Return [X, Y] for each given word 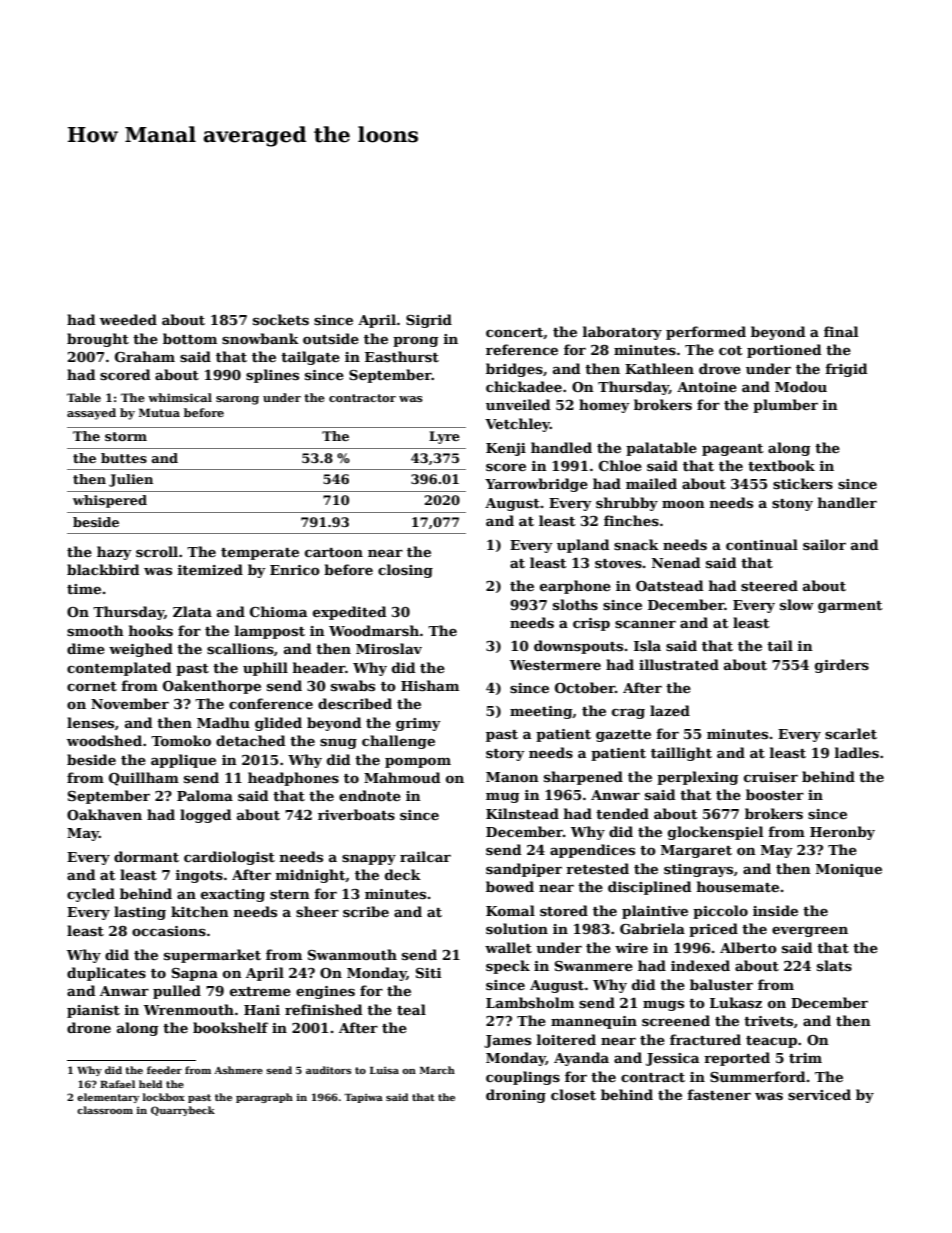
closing [405, 571]
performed [706, 333]
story [505, 755]
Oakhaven [104, 814]
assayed [91, 414]
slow [797, 604]
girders [842, 666]
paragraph [264, 1098]
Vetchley [517, 425]
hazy [114, 553]
